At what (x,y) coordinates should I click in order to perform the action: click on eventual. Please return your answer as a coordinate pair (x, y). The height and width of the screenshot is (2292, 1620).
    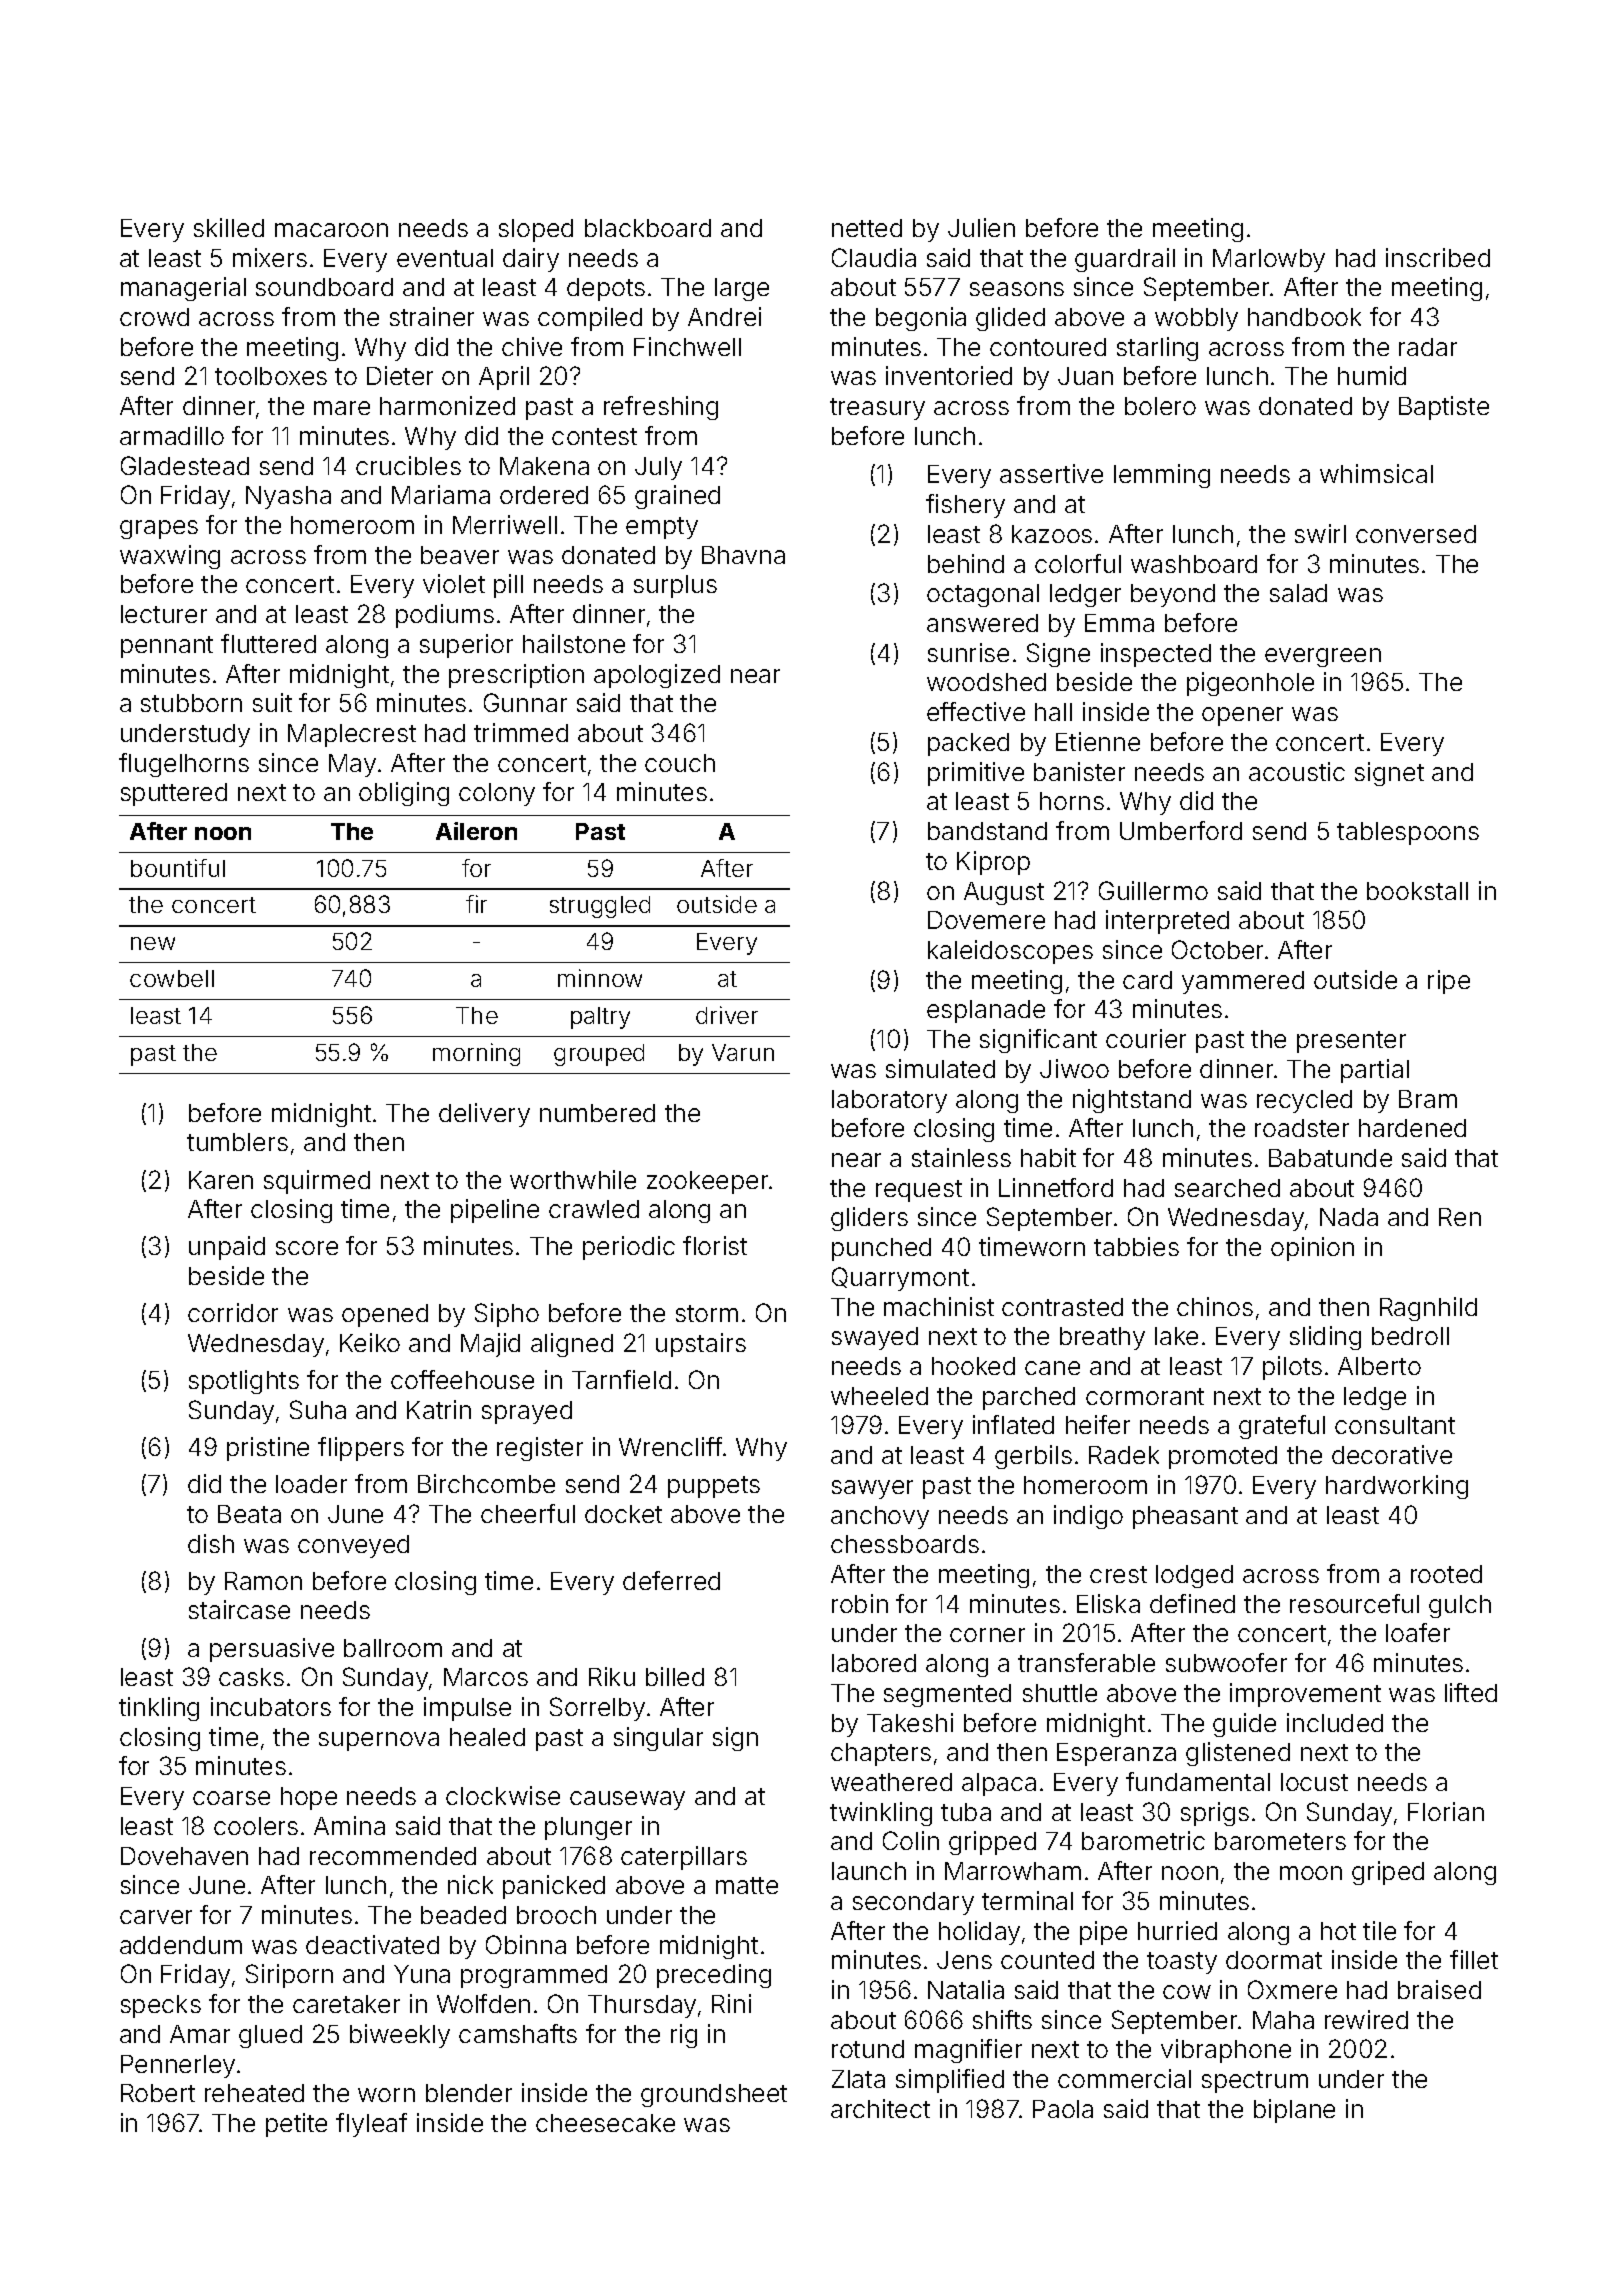
    Looking at the image, I should click on (445, 258).
